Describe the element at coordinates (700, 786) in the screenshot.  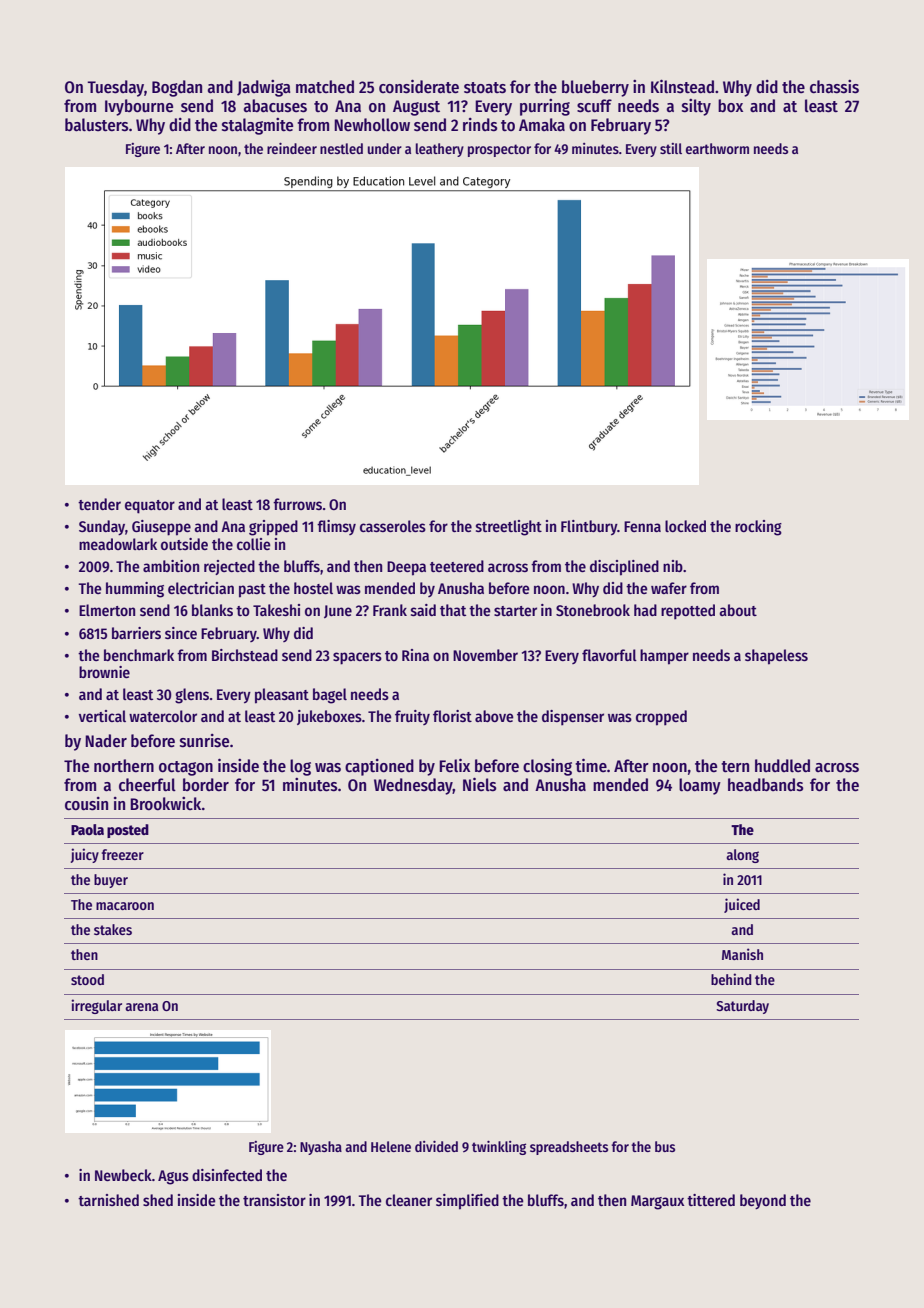
I see `loamy` at that location.
